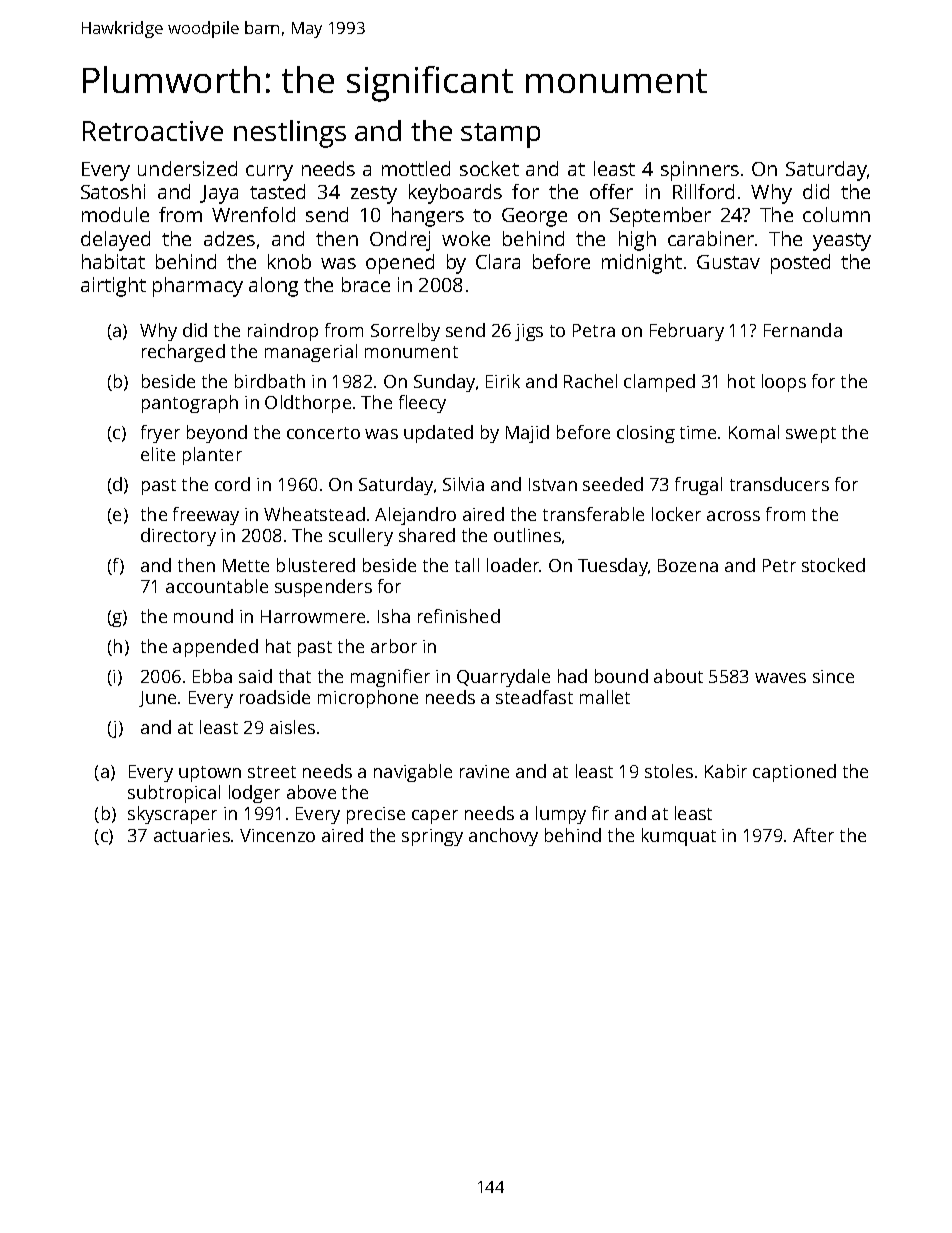 The image size is (952, 1233). I want to click on microphone, so click(368, 699).
